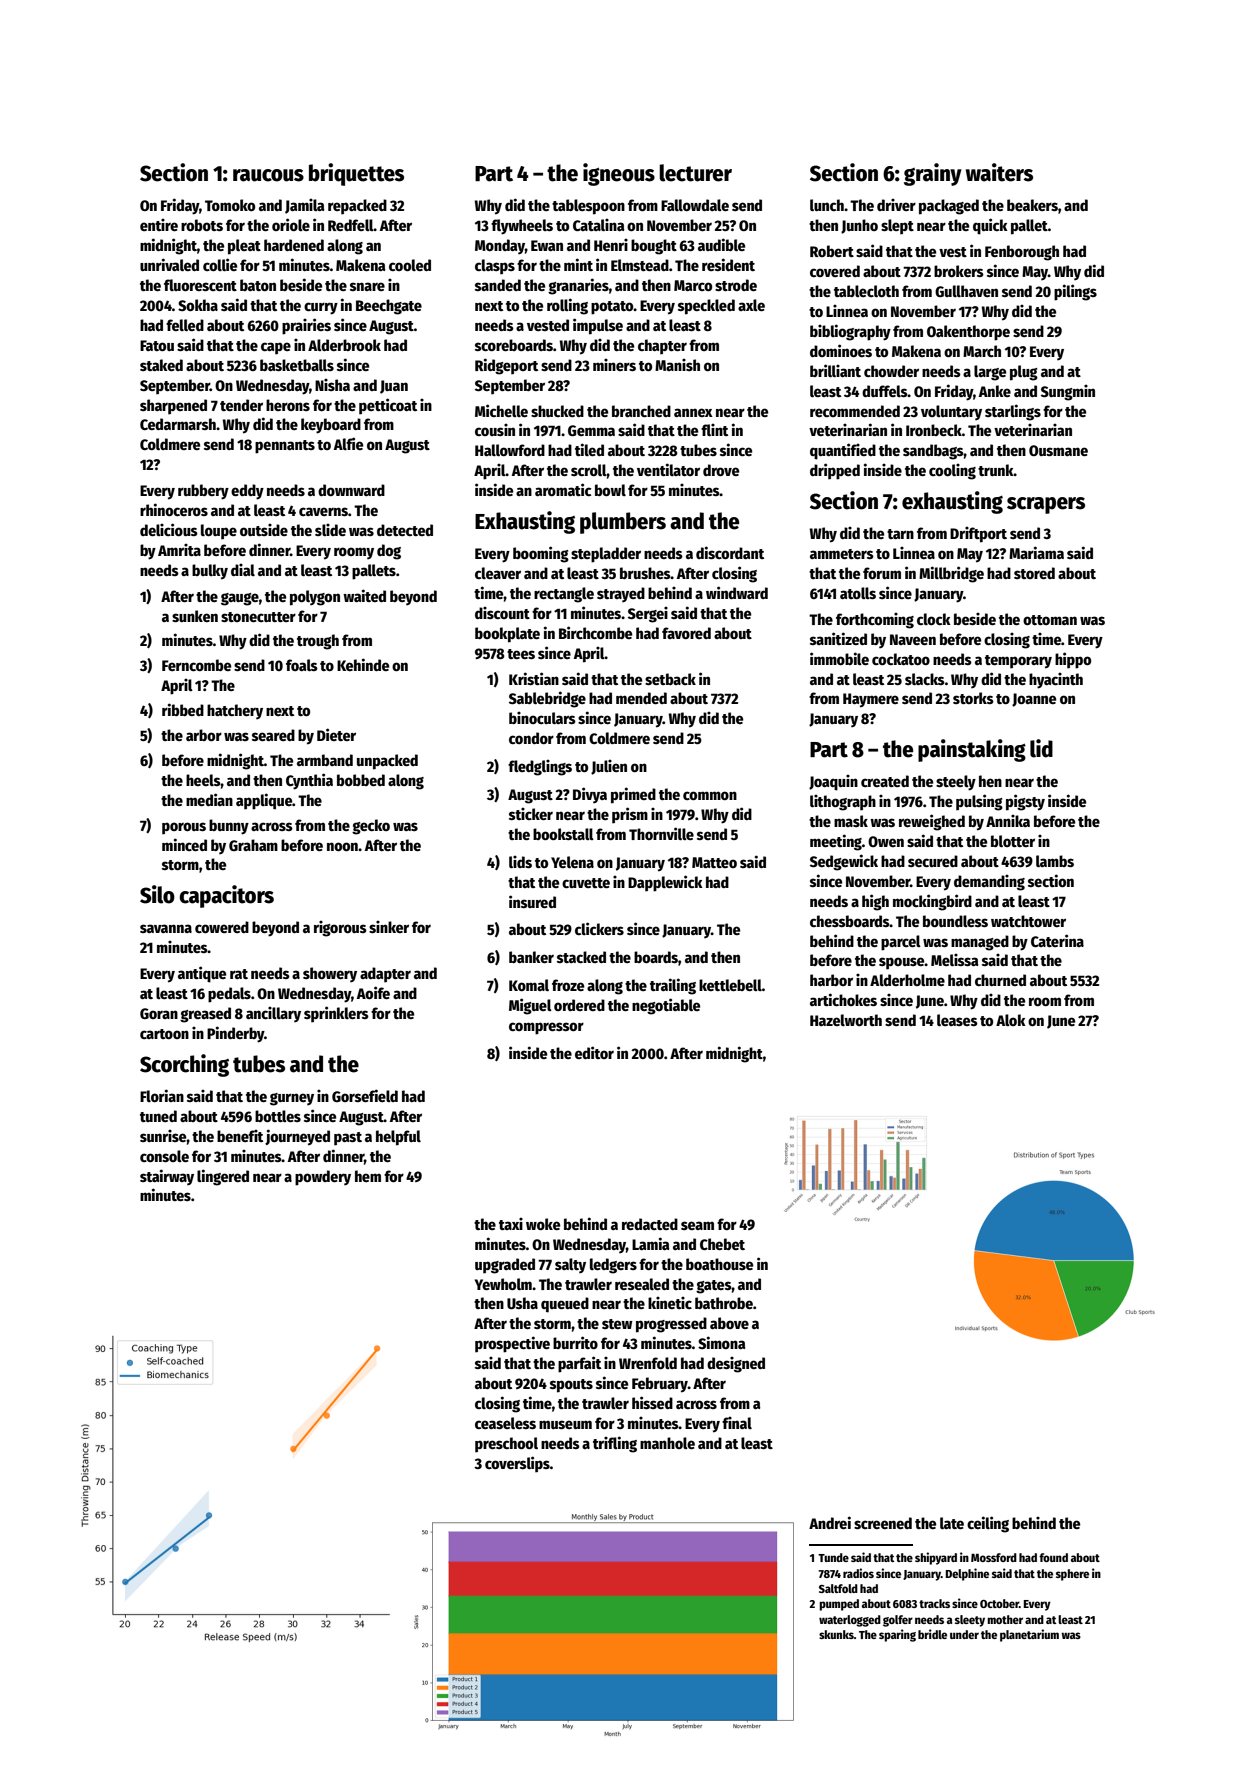 The image size is (1248, 1765). I want to click on Alok, so click(1011, 1020).
